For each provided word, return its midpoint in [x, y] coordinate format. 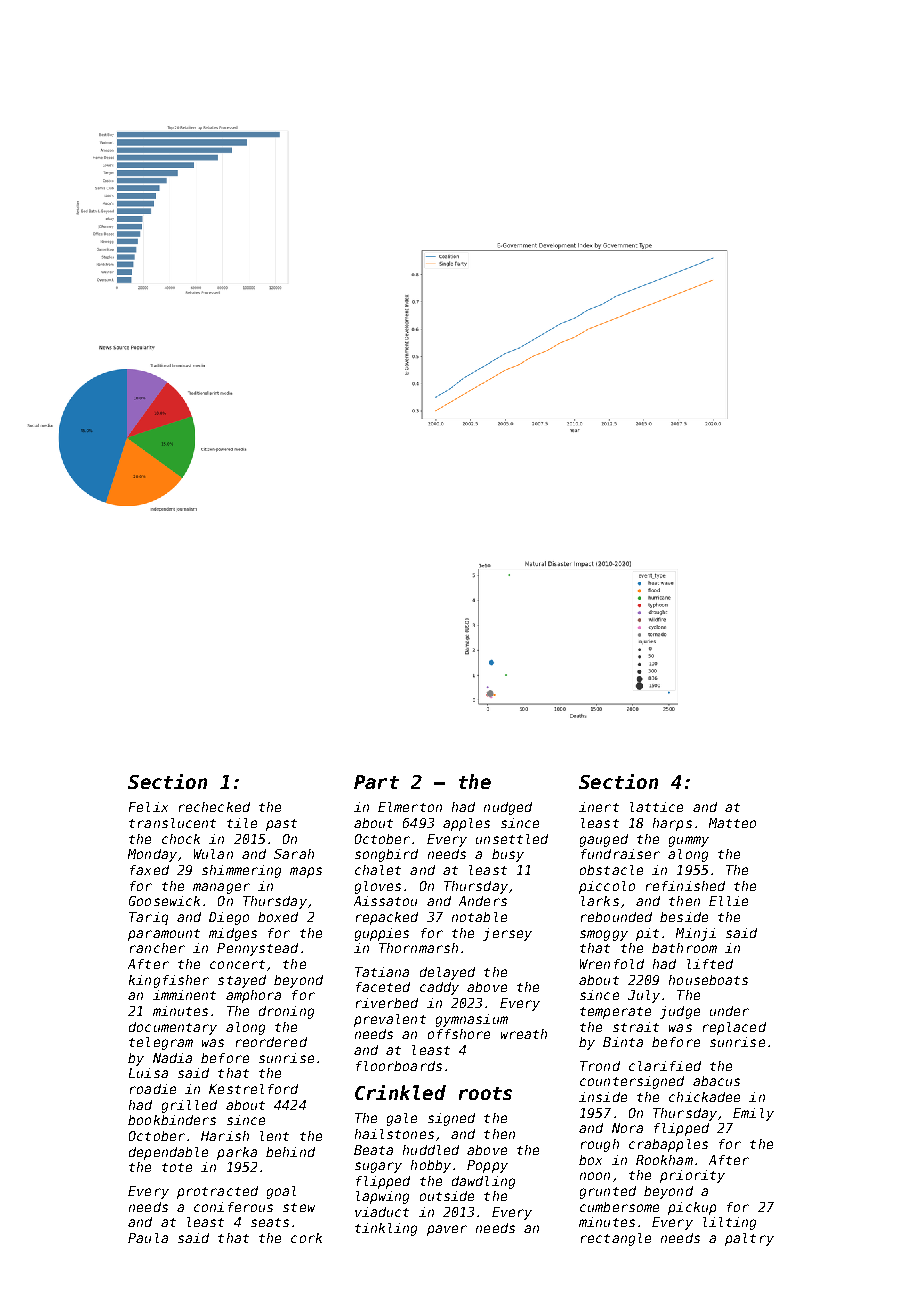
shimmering [241, 871]
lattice [656, 807]
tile [242, 823]
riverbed [387, 1003]
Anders [483, 901]
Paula [148, 1238]
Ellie [728, 901]
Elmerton [410, 807]
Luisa [148, 1073]
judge [680, 1012]
